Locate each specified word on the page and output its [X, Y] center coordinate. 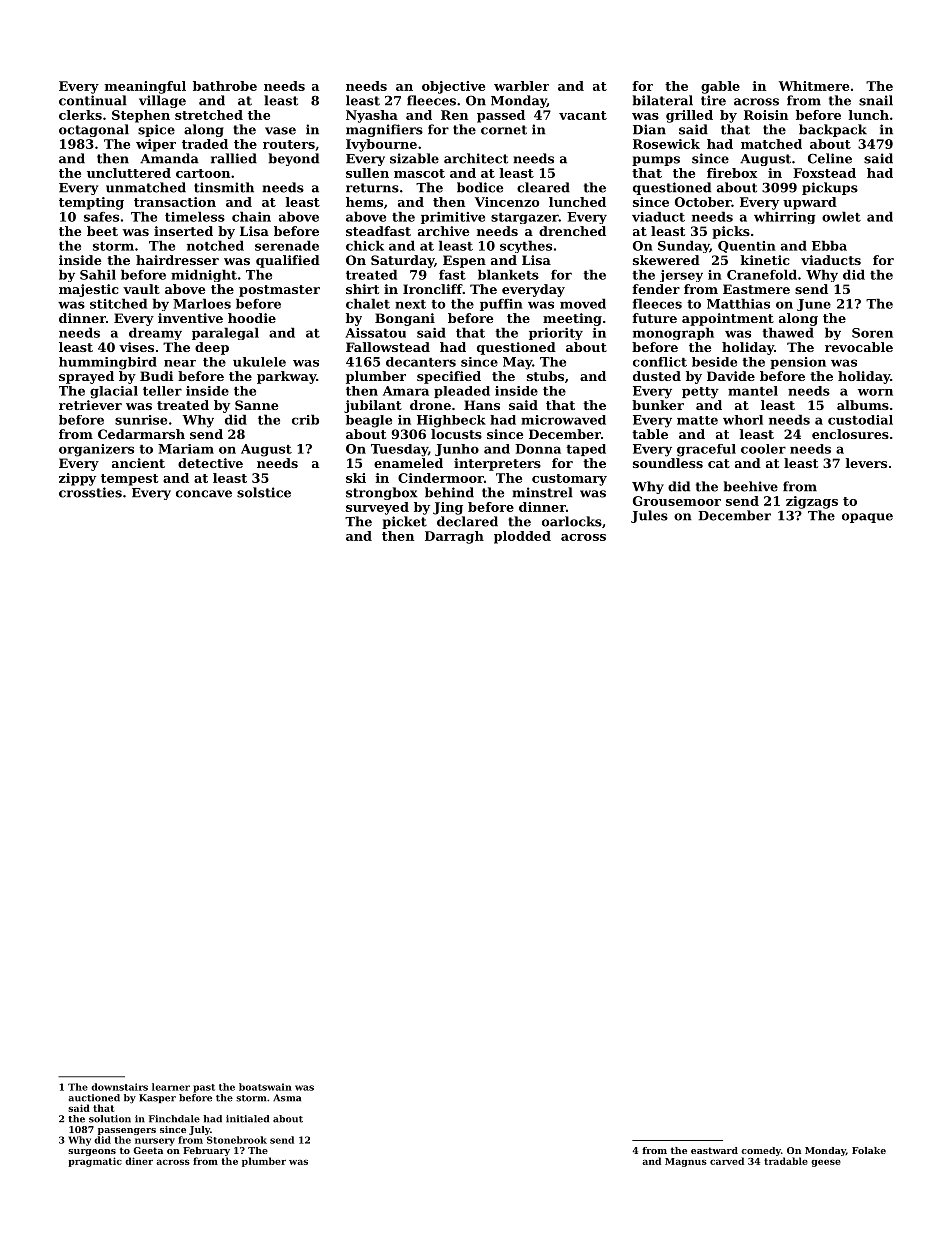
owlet [841, 216]
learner [171, 1087]
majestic [89, 290]
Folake [869, 1150]
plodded [522, 537]
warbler [521, 86]
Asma [287, 1098]
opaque [867, 518]
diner [139, 1161]
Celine [830, 158]
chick [365, 245]
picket [404, 522]
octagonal [94, 130]
